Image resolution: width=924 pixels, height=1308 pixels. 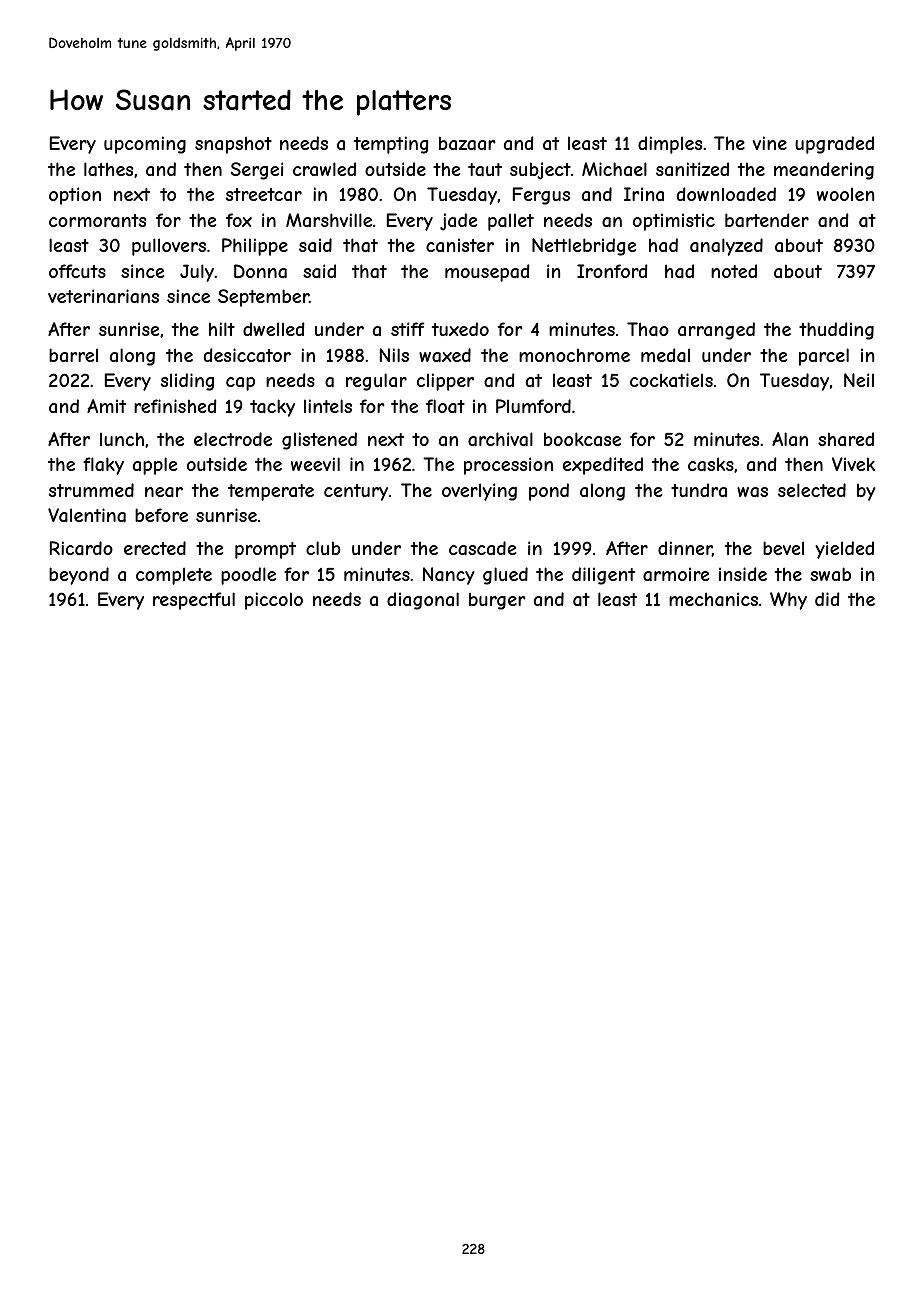 I want to click on noted, so click(x=734, y=271).
